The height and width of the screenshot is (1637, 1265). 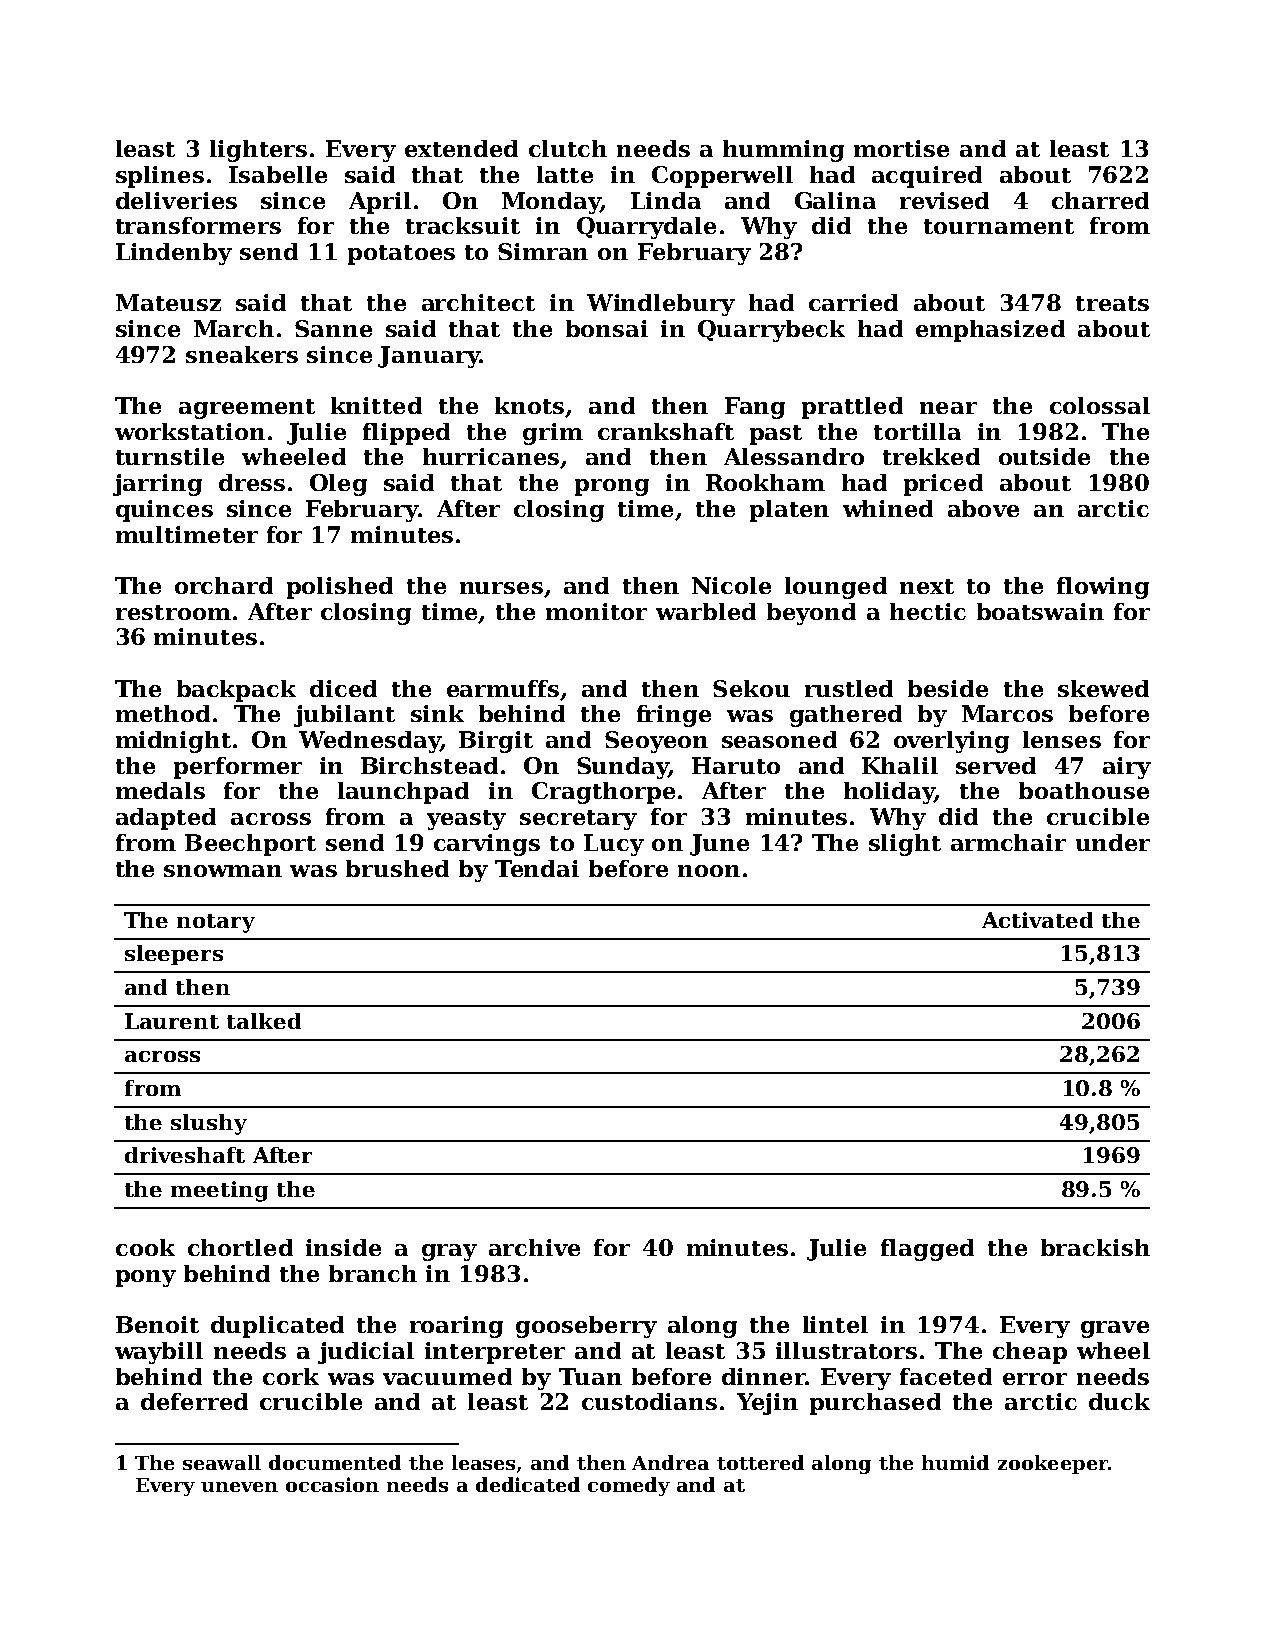 I want to click on flagged, so click(x=927, y=1250).
